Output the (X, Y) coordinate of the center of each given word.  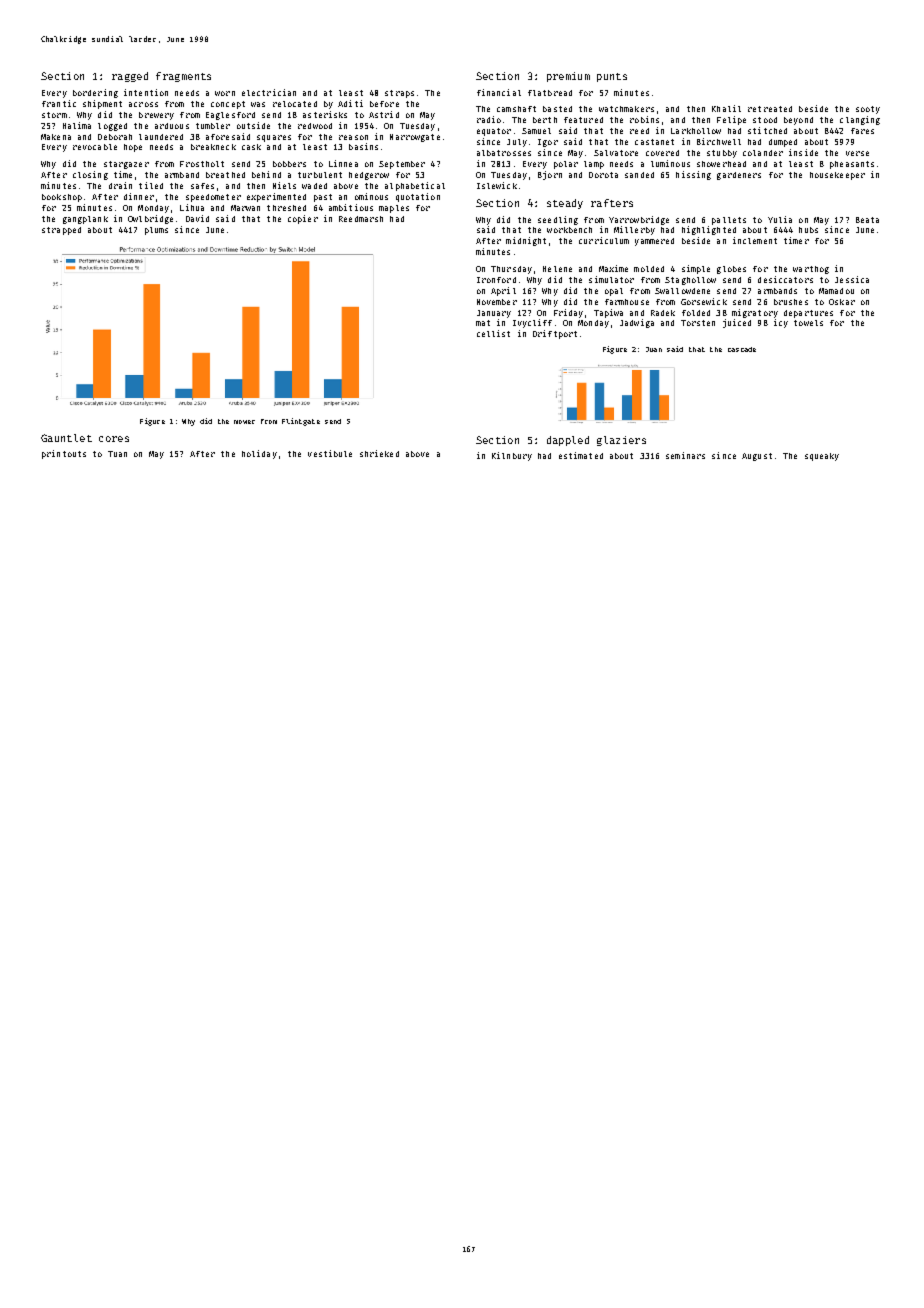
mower (244, 422)
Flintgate (301, 422)
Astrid (384, 114)
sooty (868, 110)
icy (781, 323)
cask (251, 147)
